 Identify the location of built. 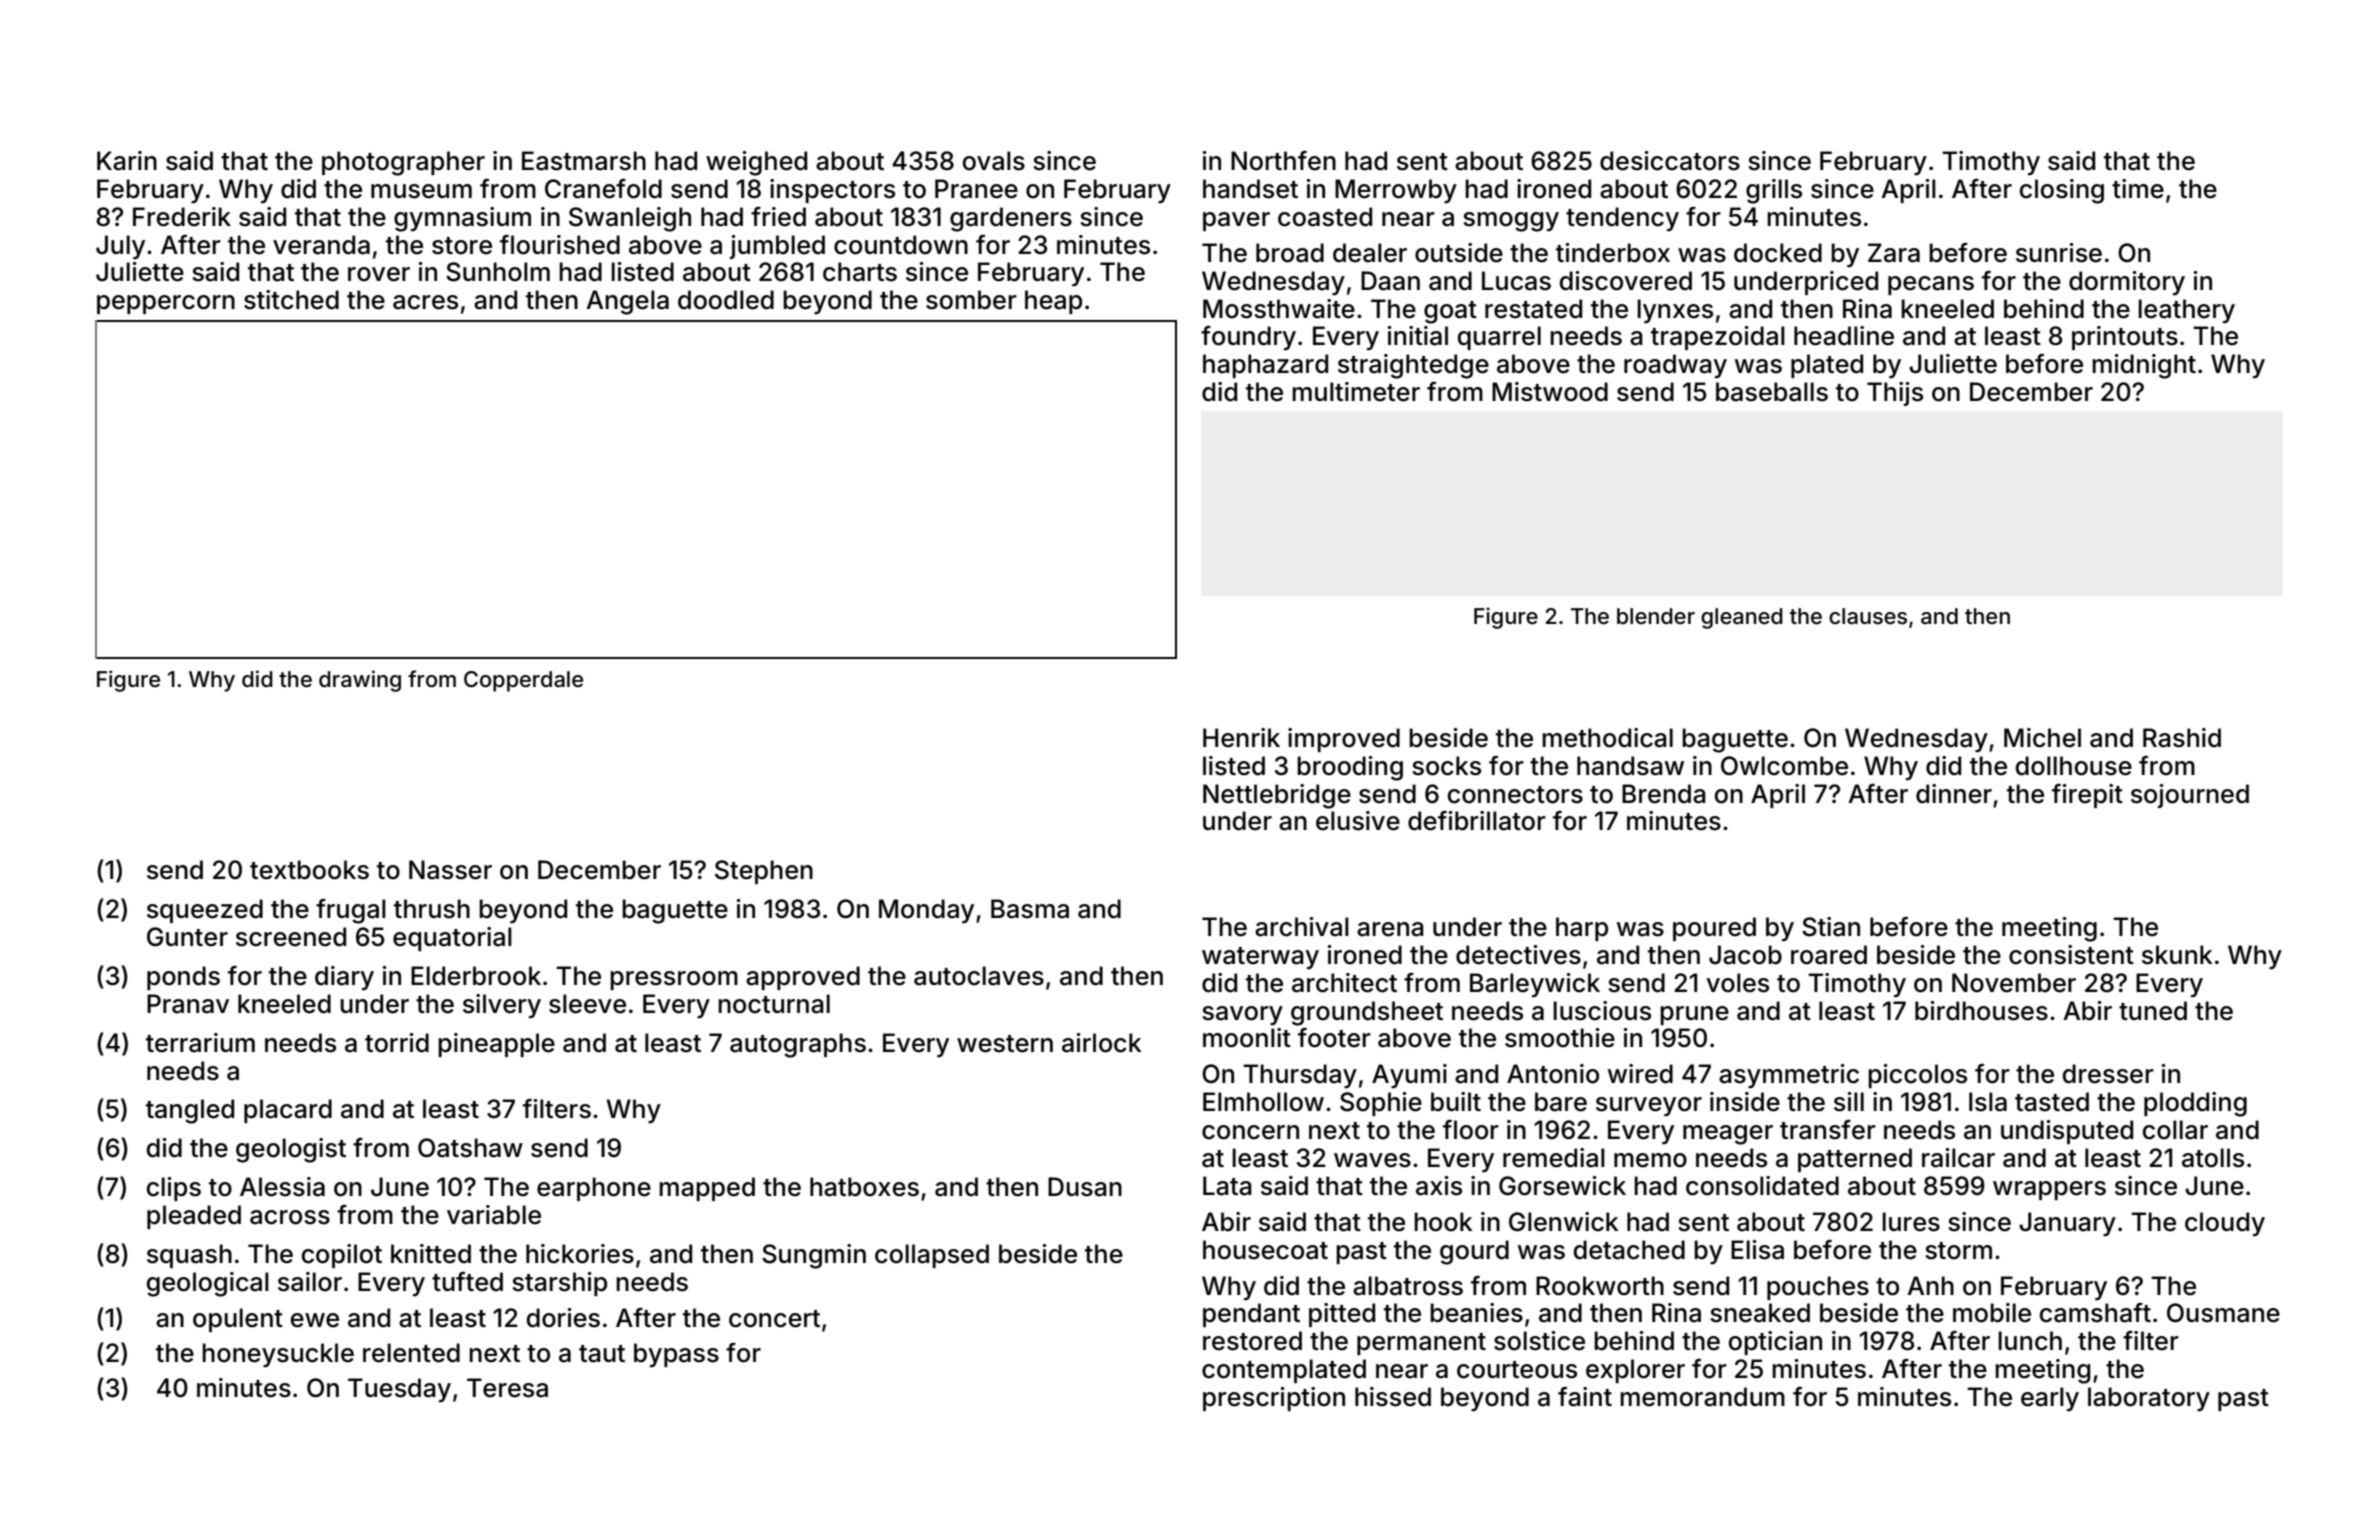
(1456, 1102).
